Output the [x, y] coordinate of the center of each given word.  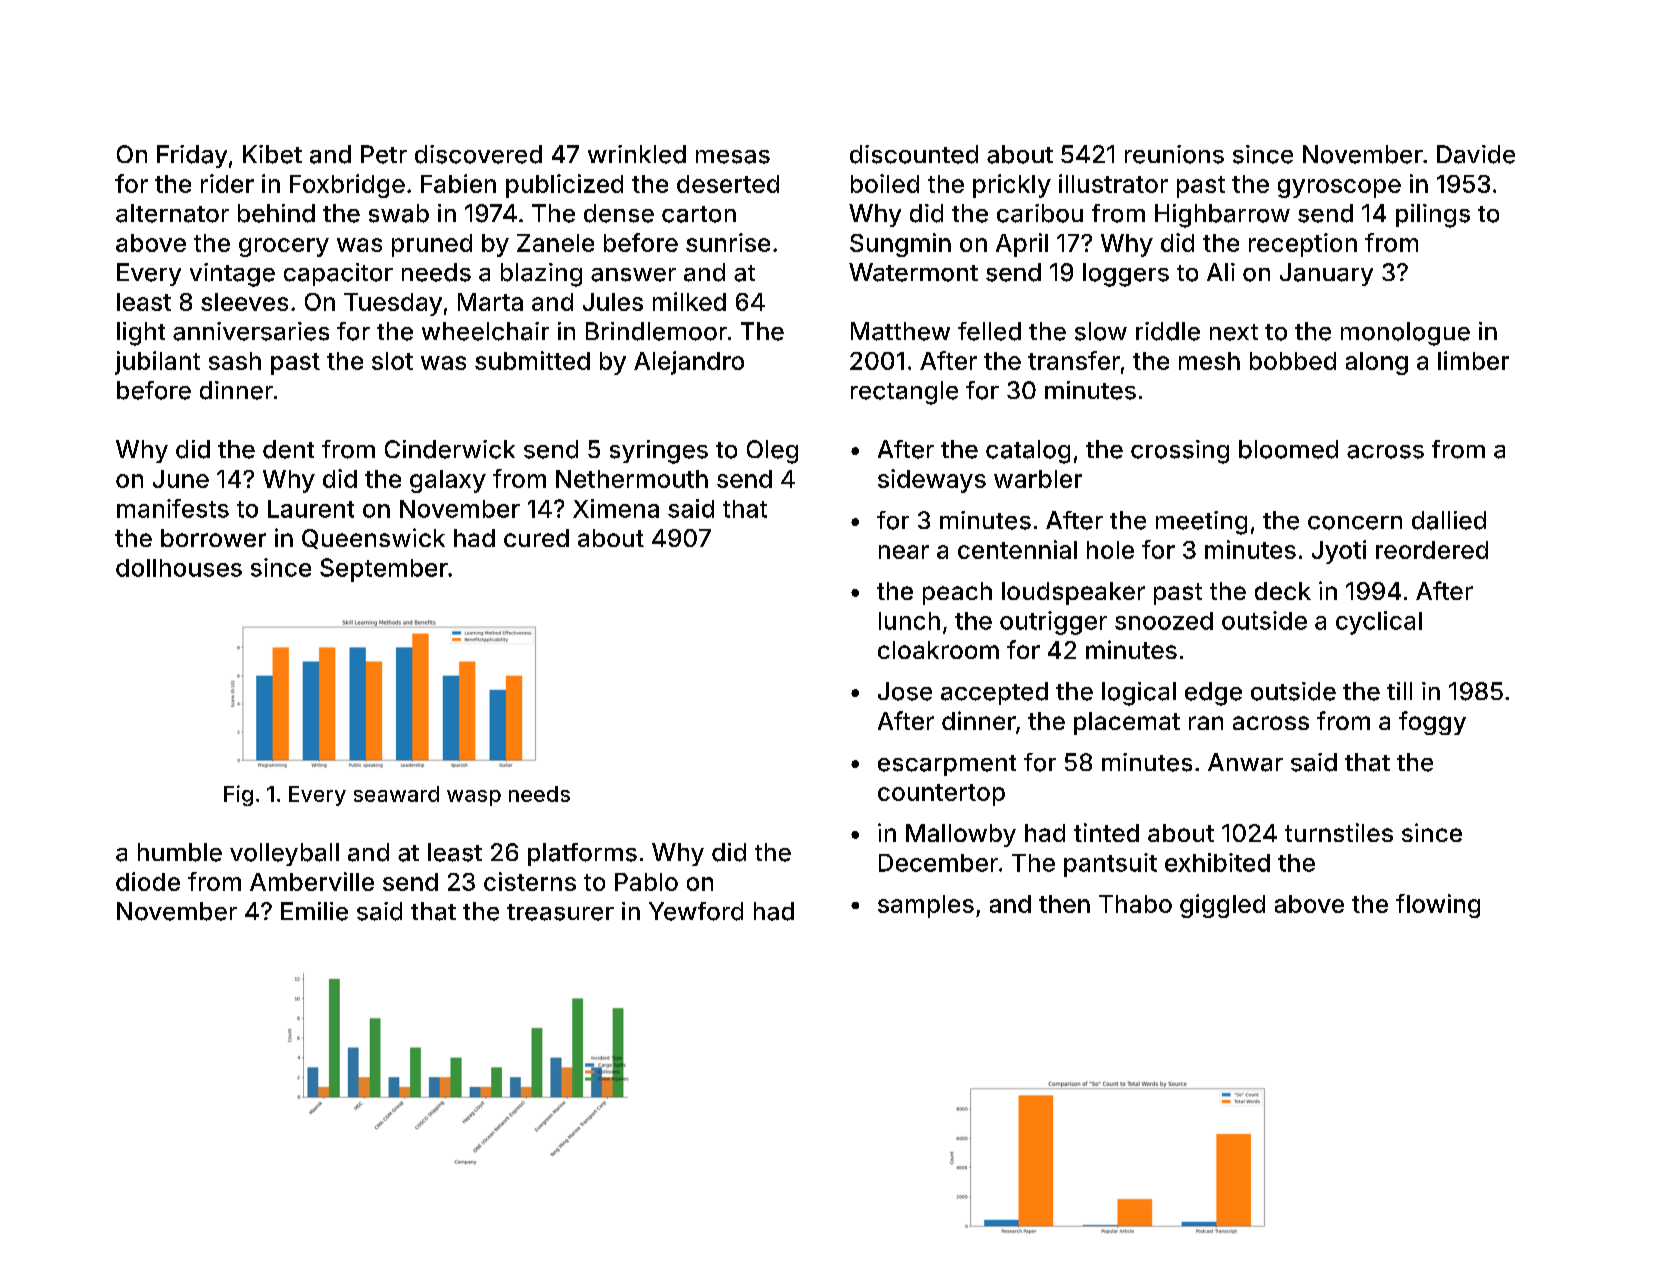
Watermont [913, 272]
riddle [1168, 331]
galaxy [448, 481]
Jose [905, 691]
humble [180, 852]
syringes [659, 452]
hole [1110, 550]
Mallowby [961, 835]
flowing [1438, 906]
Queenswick [373, 538]
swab [399, 213]
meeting [1201, 523]
